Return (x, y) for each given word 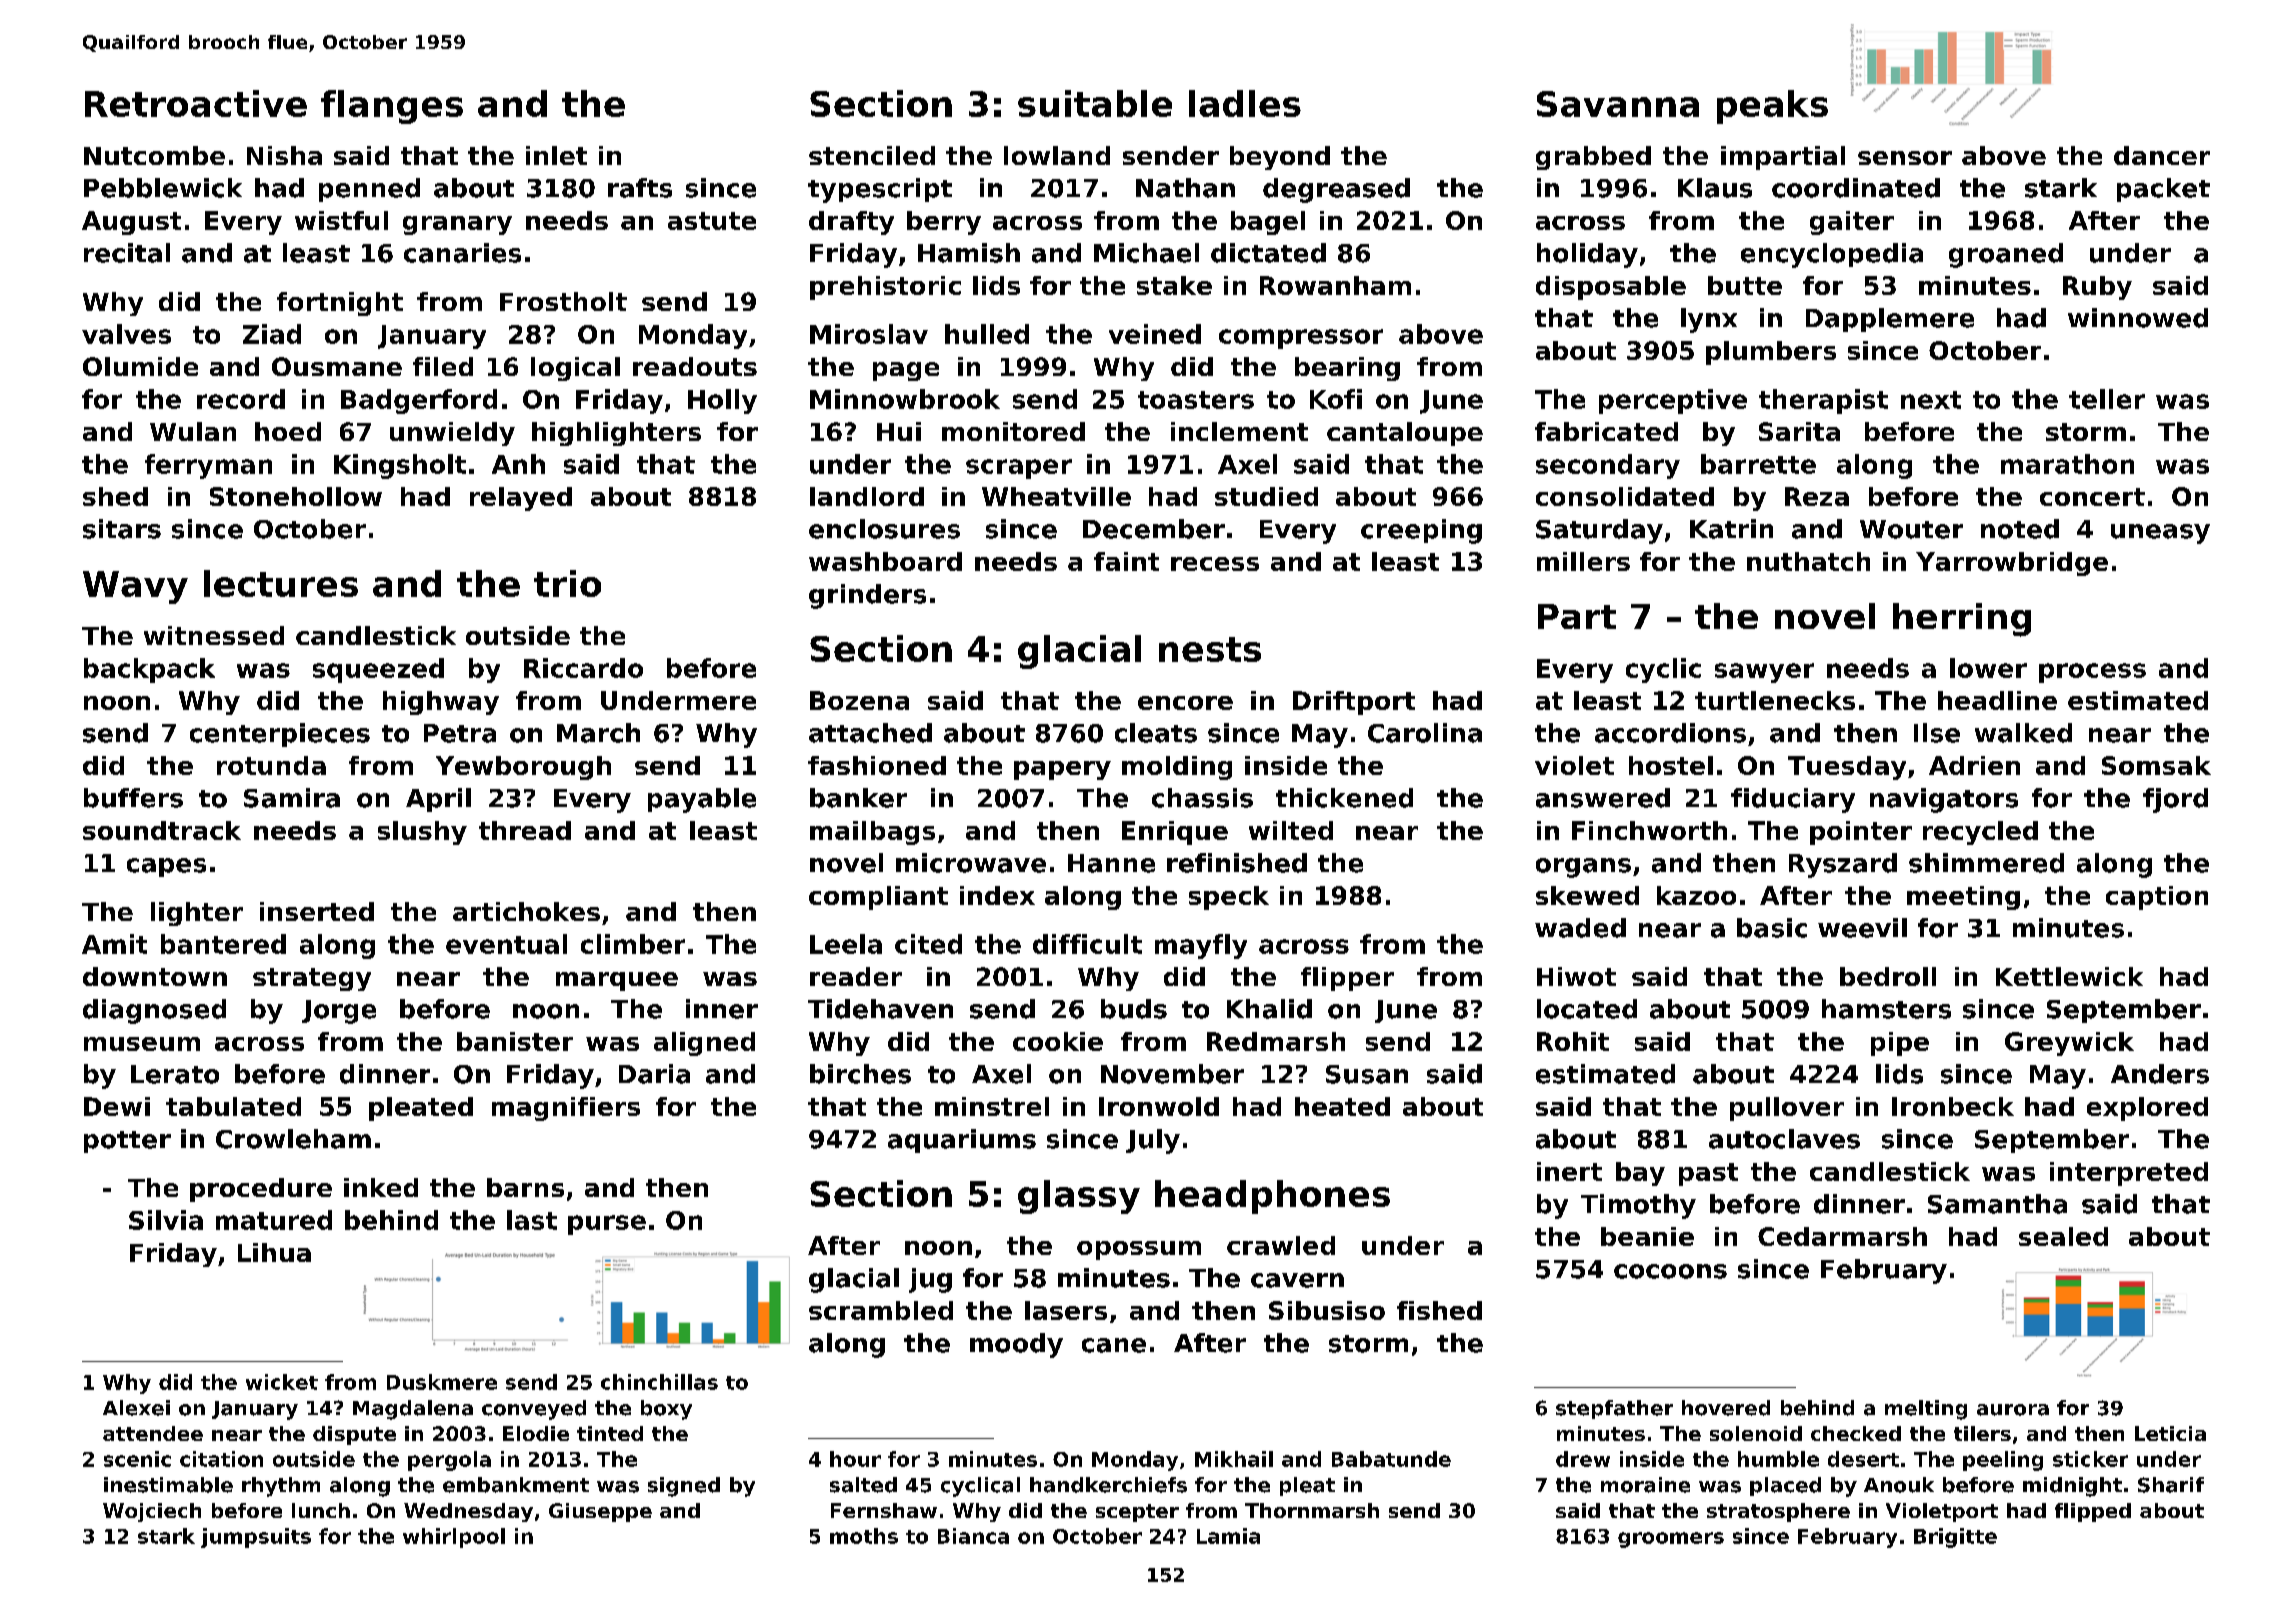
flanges (392, 107)
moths (864, 1536)
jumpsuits (256, 1538)
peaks (1772, 107)
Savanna (1618, 104)
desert (1863, 1459)
